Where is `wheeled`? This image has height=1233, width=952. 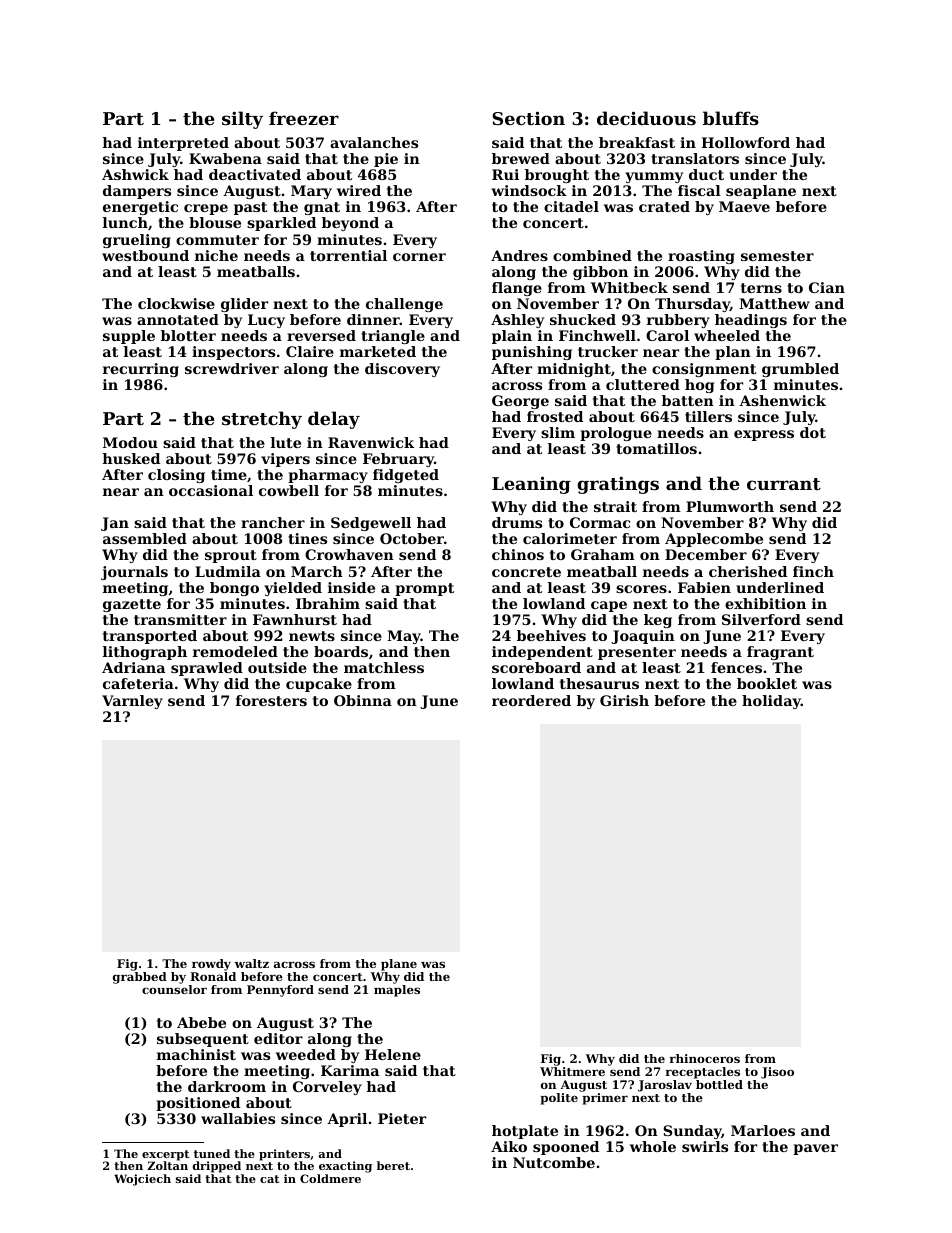 wheeled is located at coordinates (727, 335).
